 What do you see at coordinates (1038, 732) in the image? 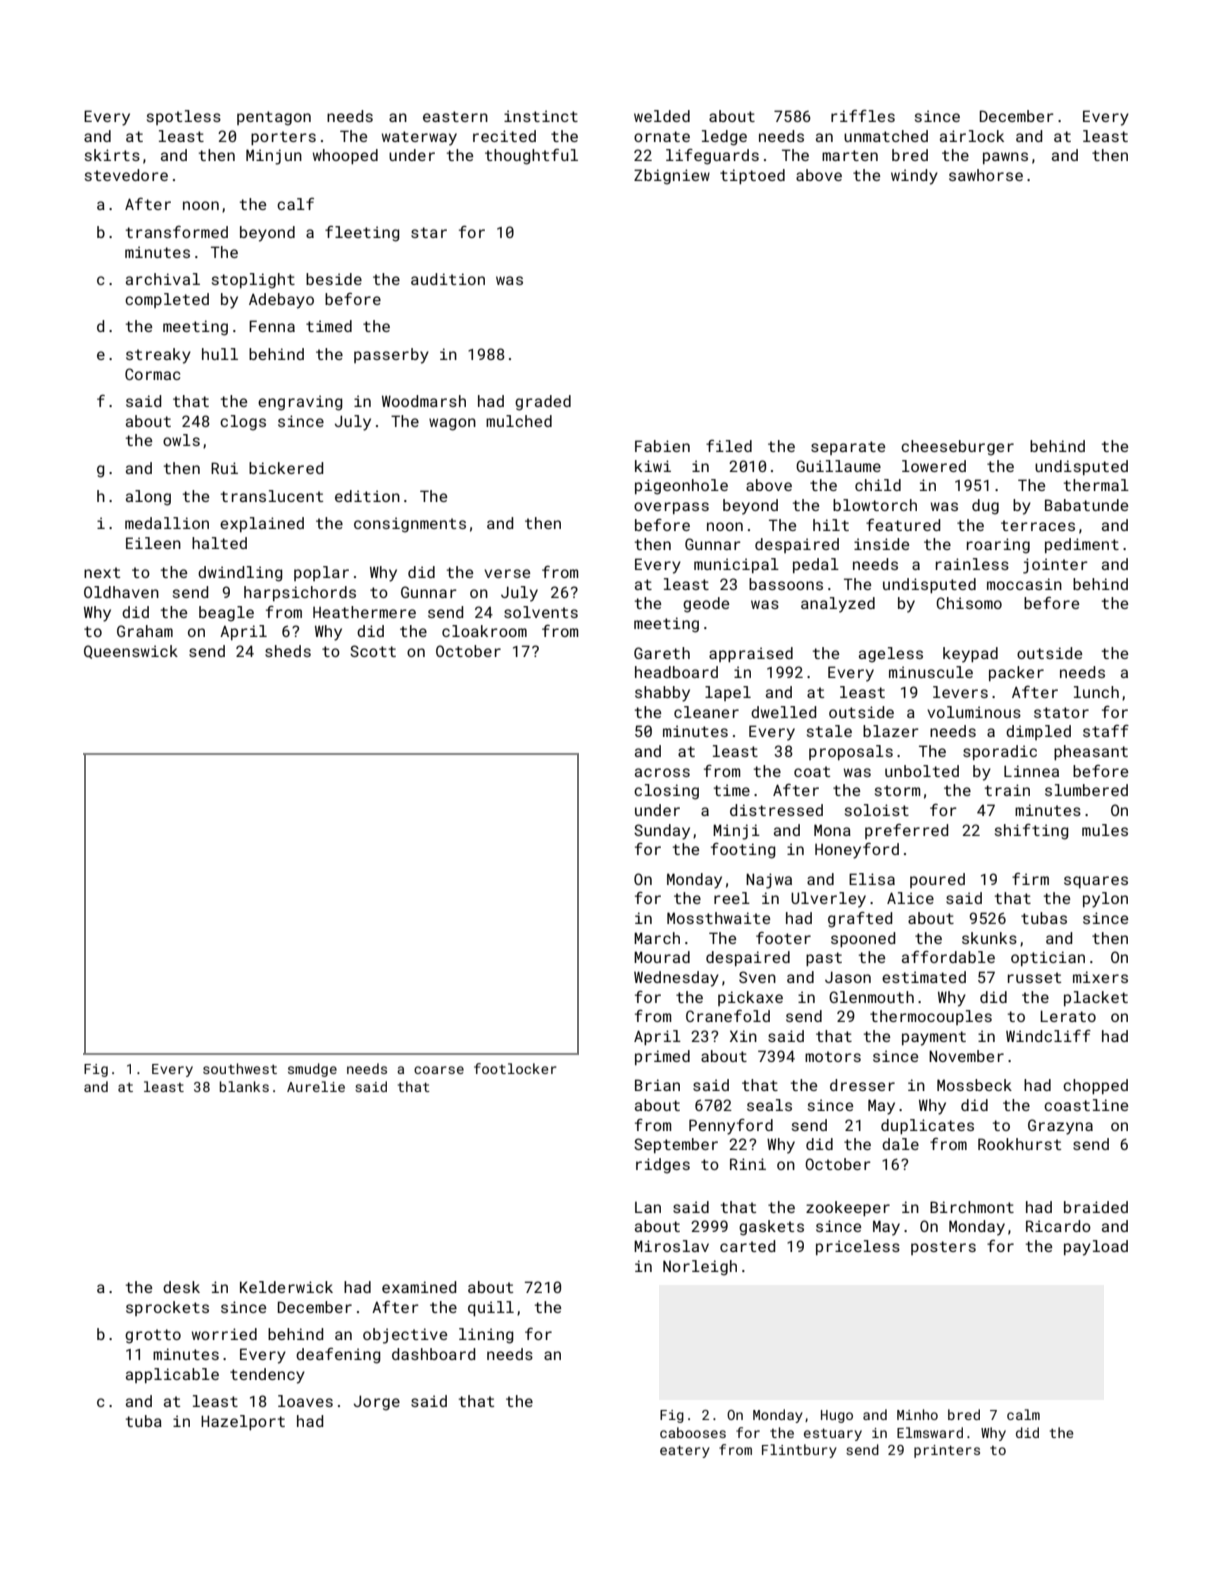
I see `dimpled` at bounding box center [1038, 732].
